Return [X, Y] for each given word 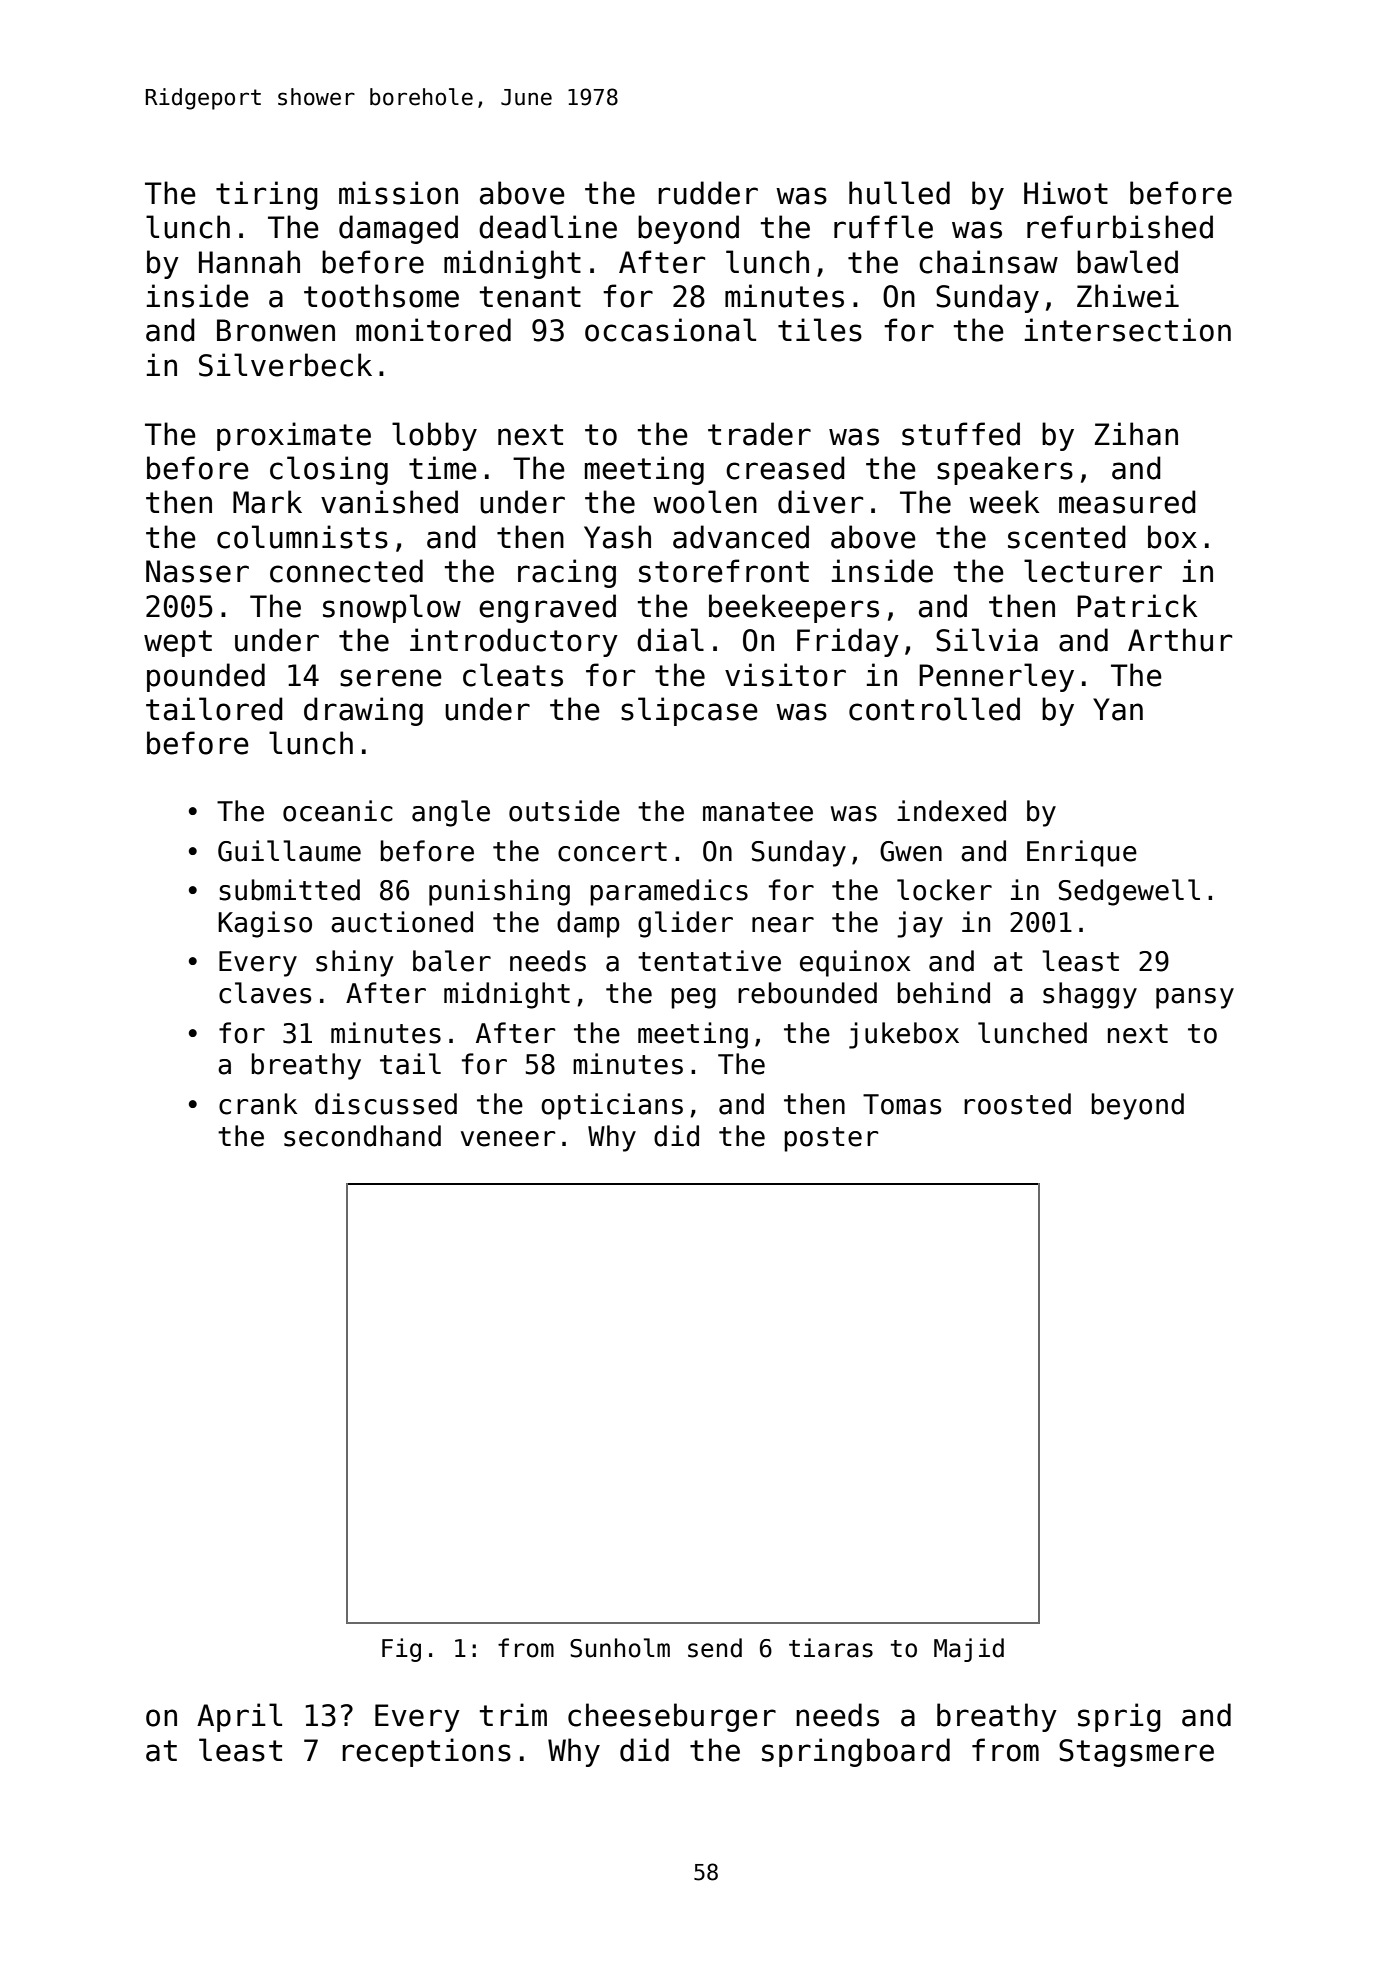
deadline [548, 227]
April [239, 1717]
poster [831, 1139]
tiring [267, 195]
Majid [969, 1650]
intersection [1128, 330]
